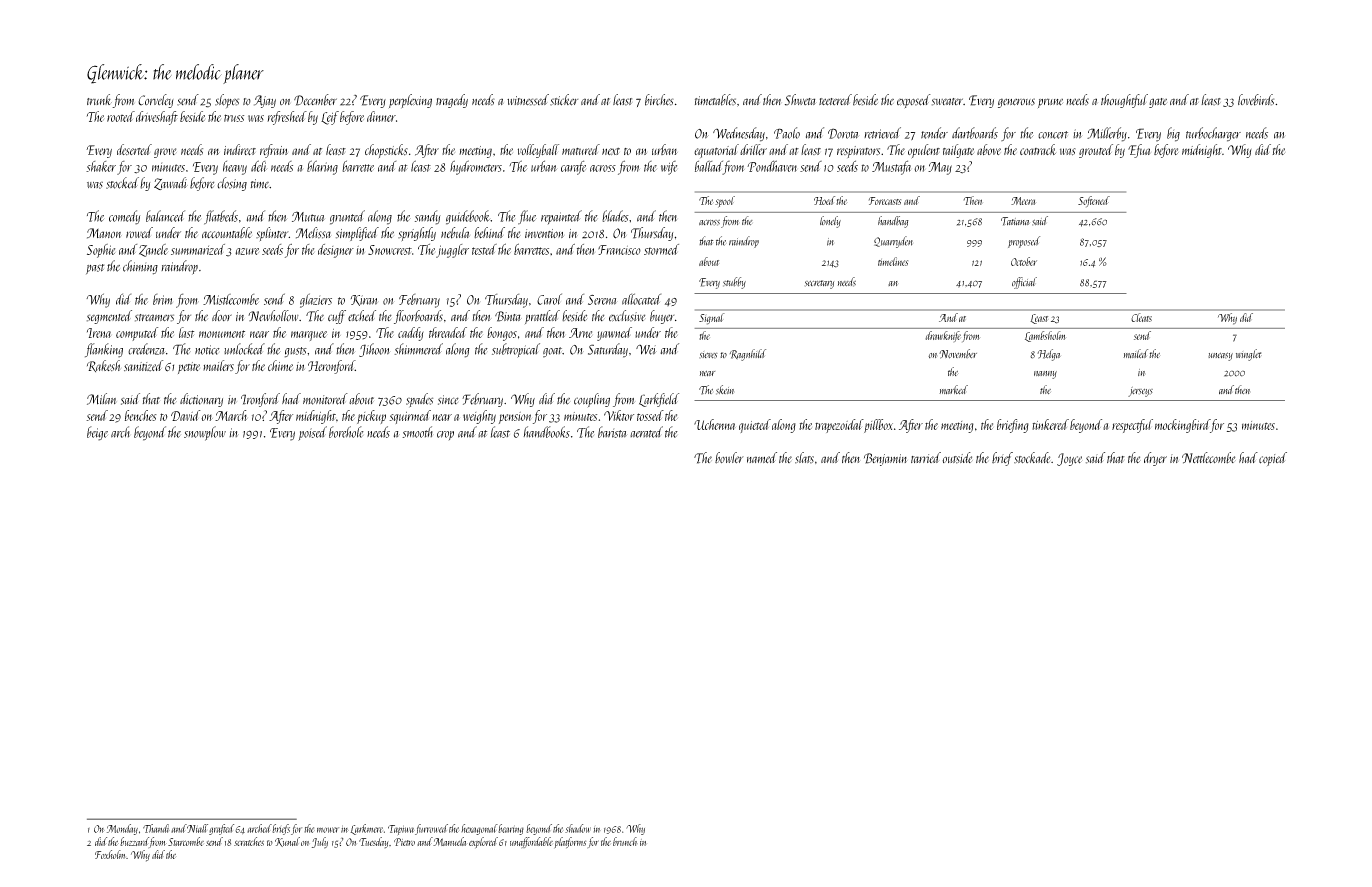 The height and width of the screenshot is (887, 1372). What do you see at coordinates (748, 355) in the screenshot?
I see `Ragnhild` at bounding box center [748, 355].
